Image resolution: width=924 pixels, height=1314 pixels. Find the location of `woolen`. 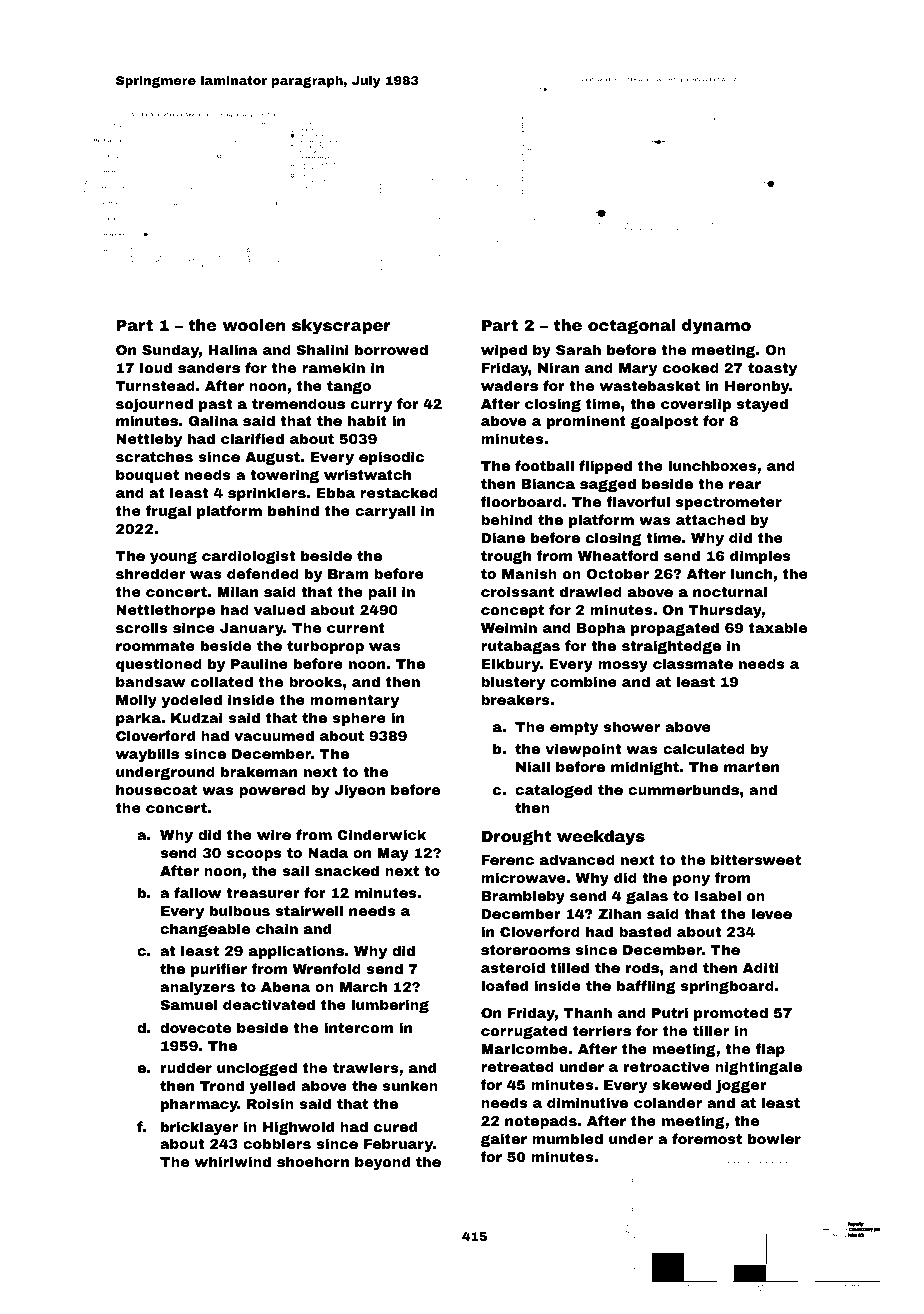

woolen is located at coordinates (254, 325).
